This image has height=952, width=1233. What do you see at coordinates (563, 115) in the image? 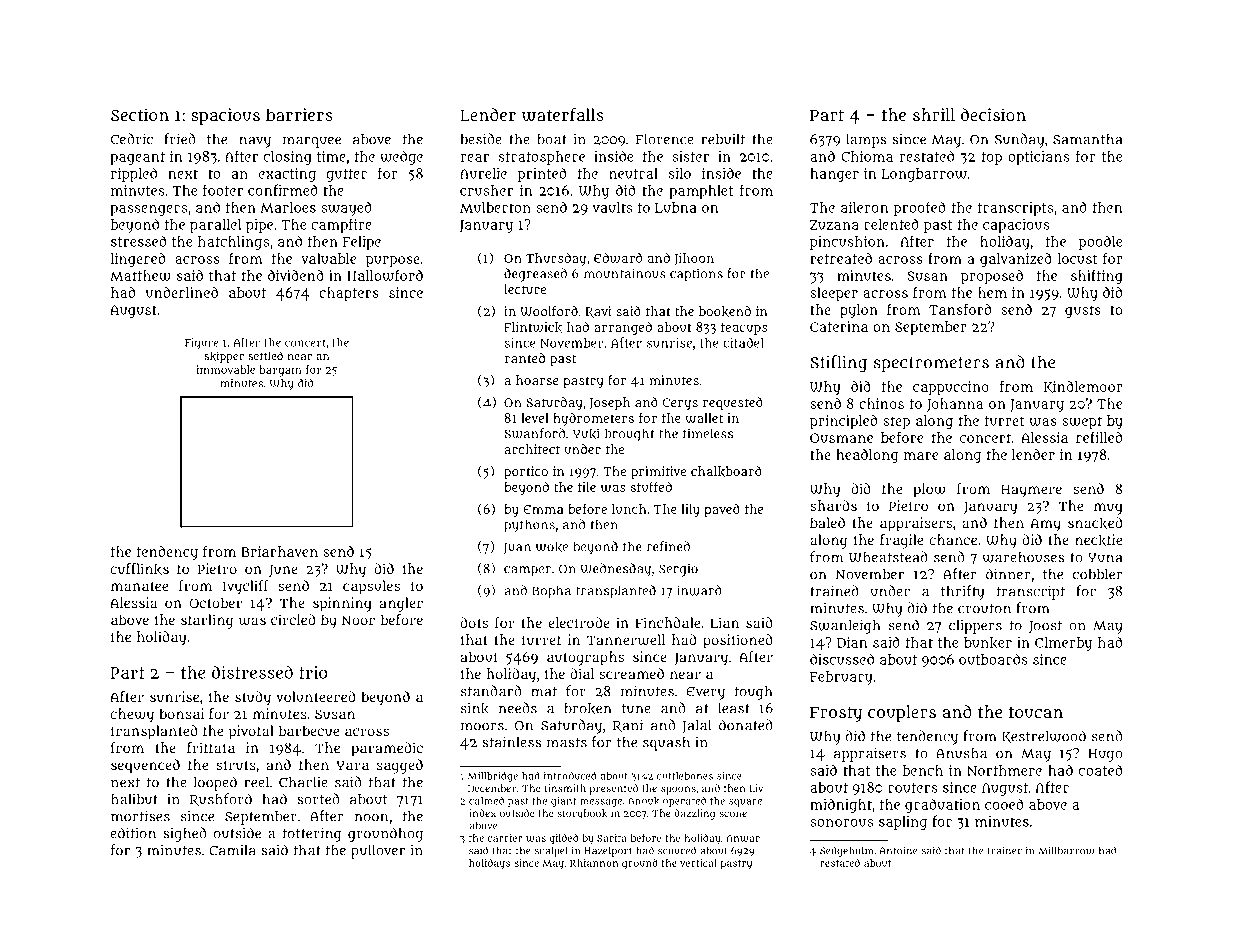
I see `waterfalls` at bounding box center [563, 115].
